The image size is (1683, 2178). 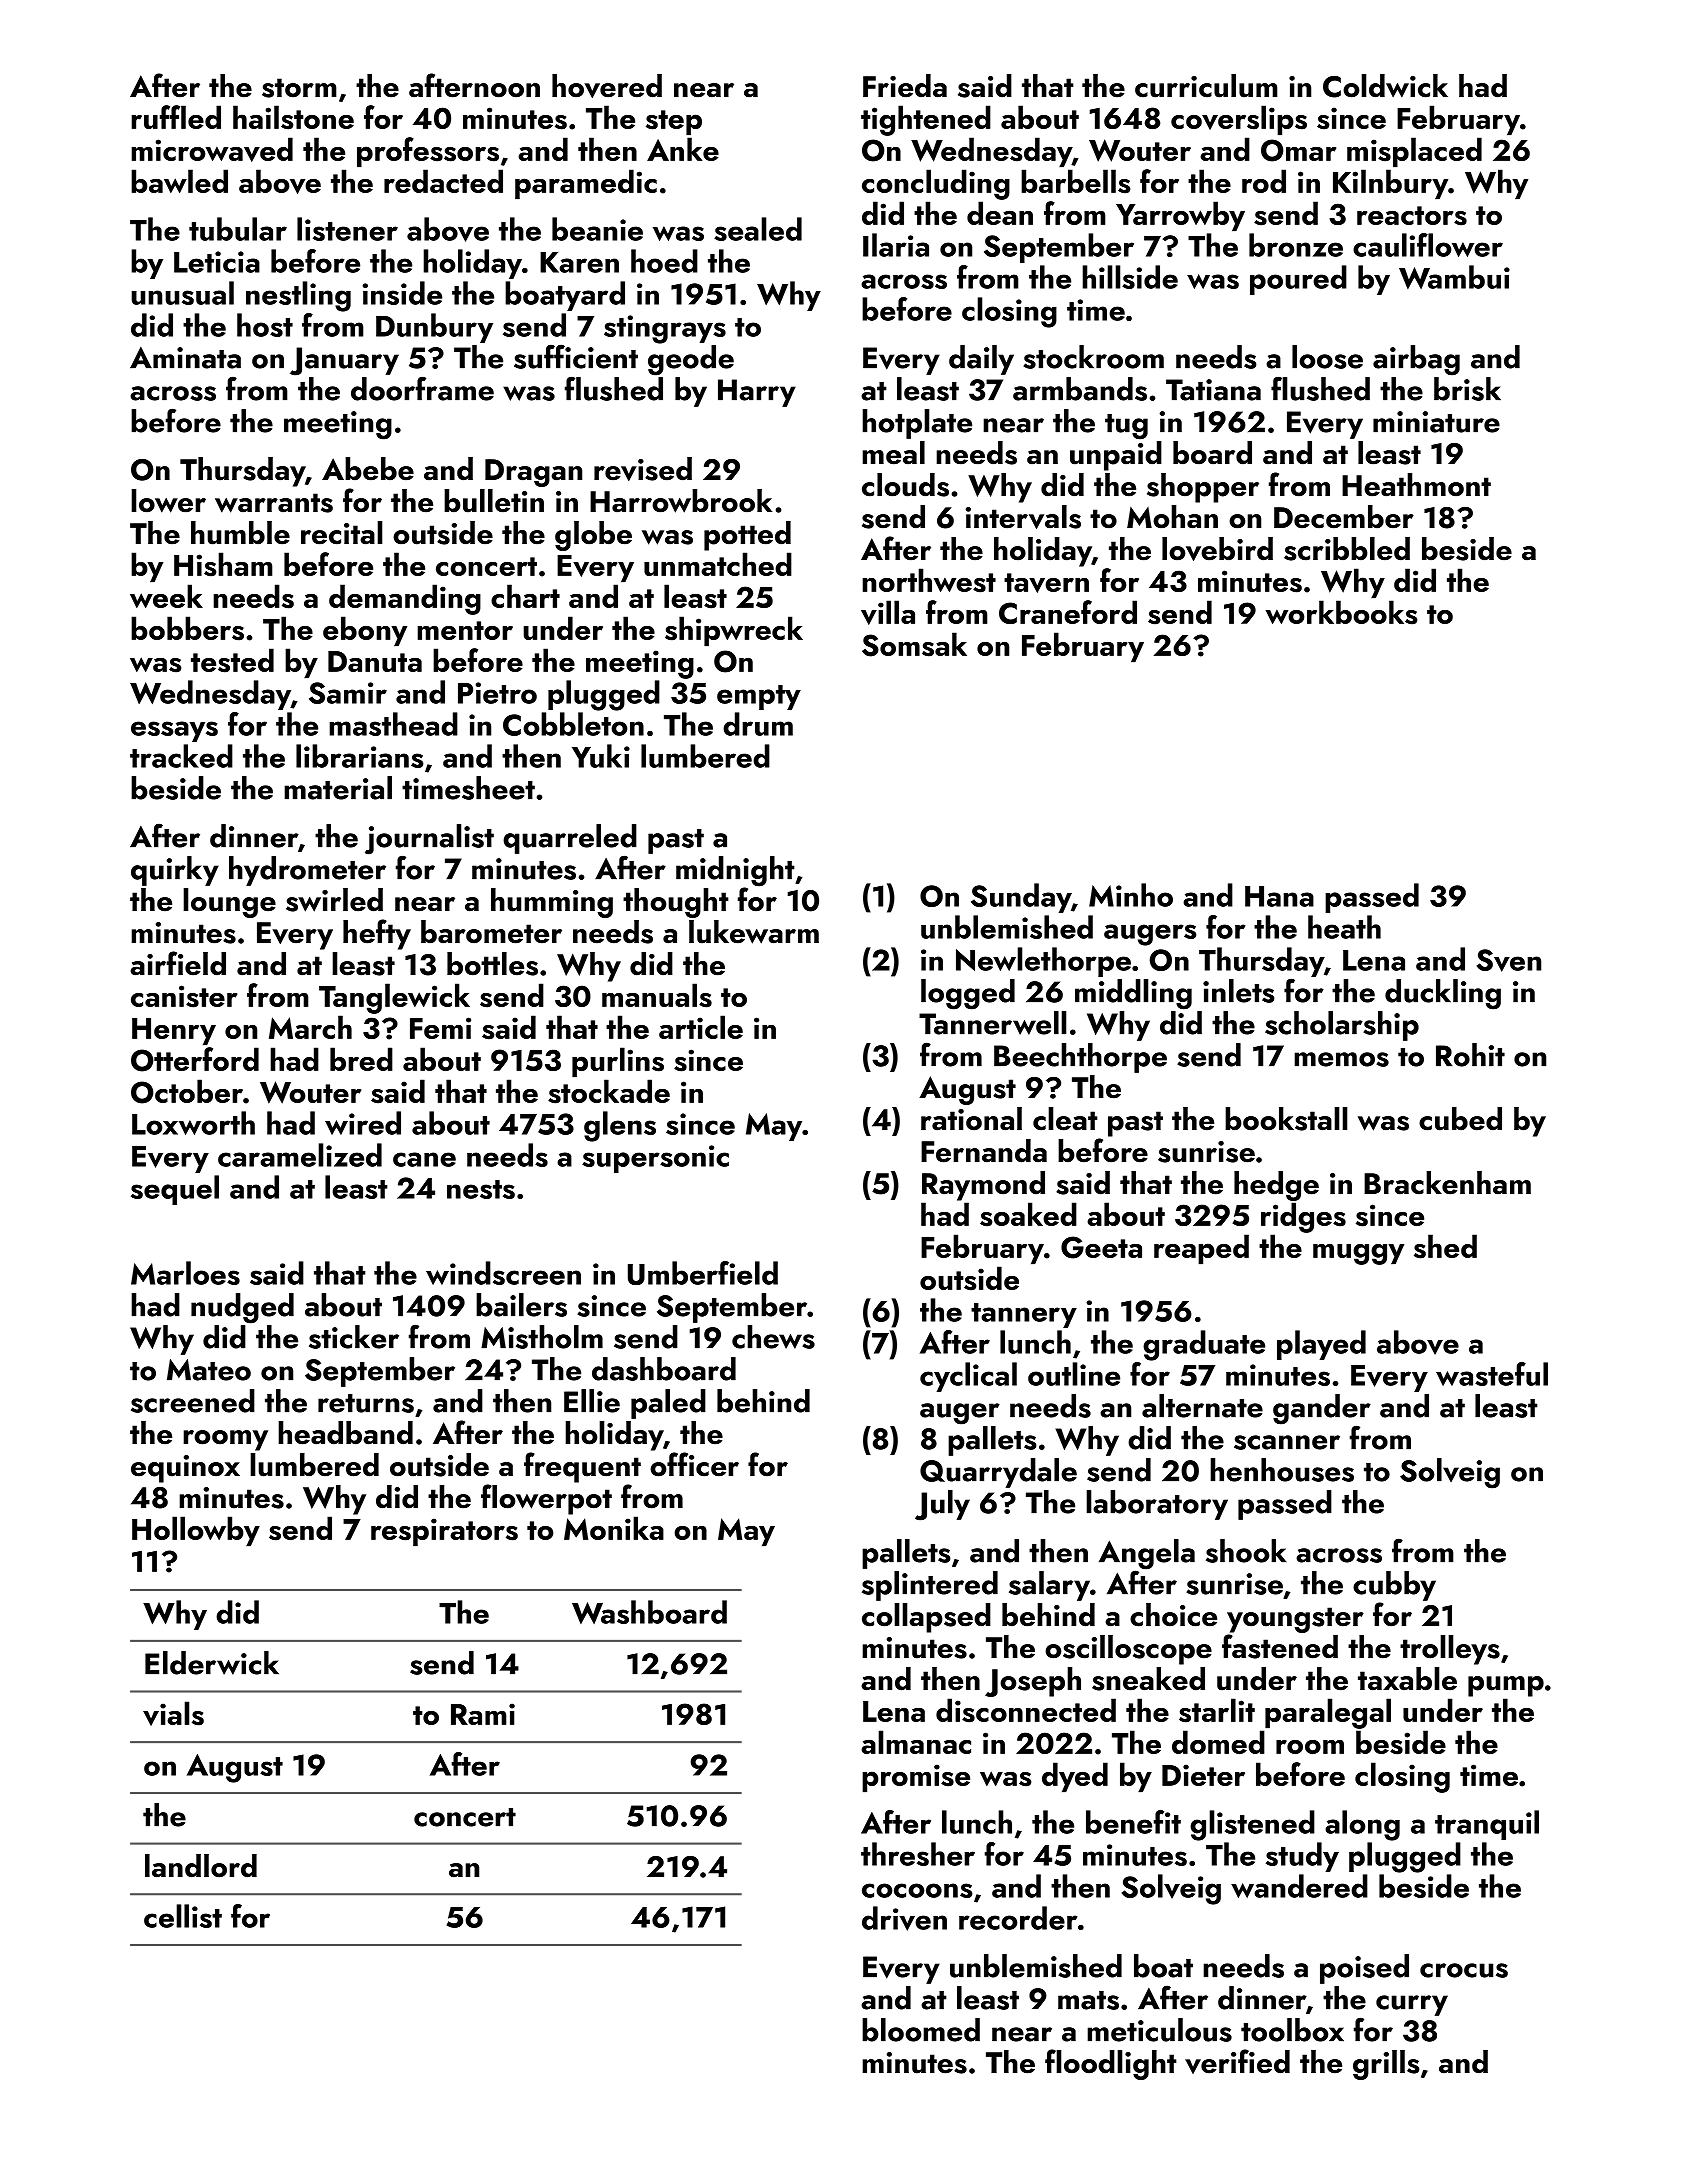 I want to click on Coldwick, so click(x=1385, y=86).
